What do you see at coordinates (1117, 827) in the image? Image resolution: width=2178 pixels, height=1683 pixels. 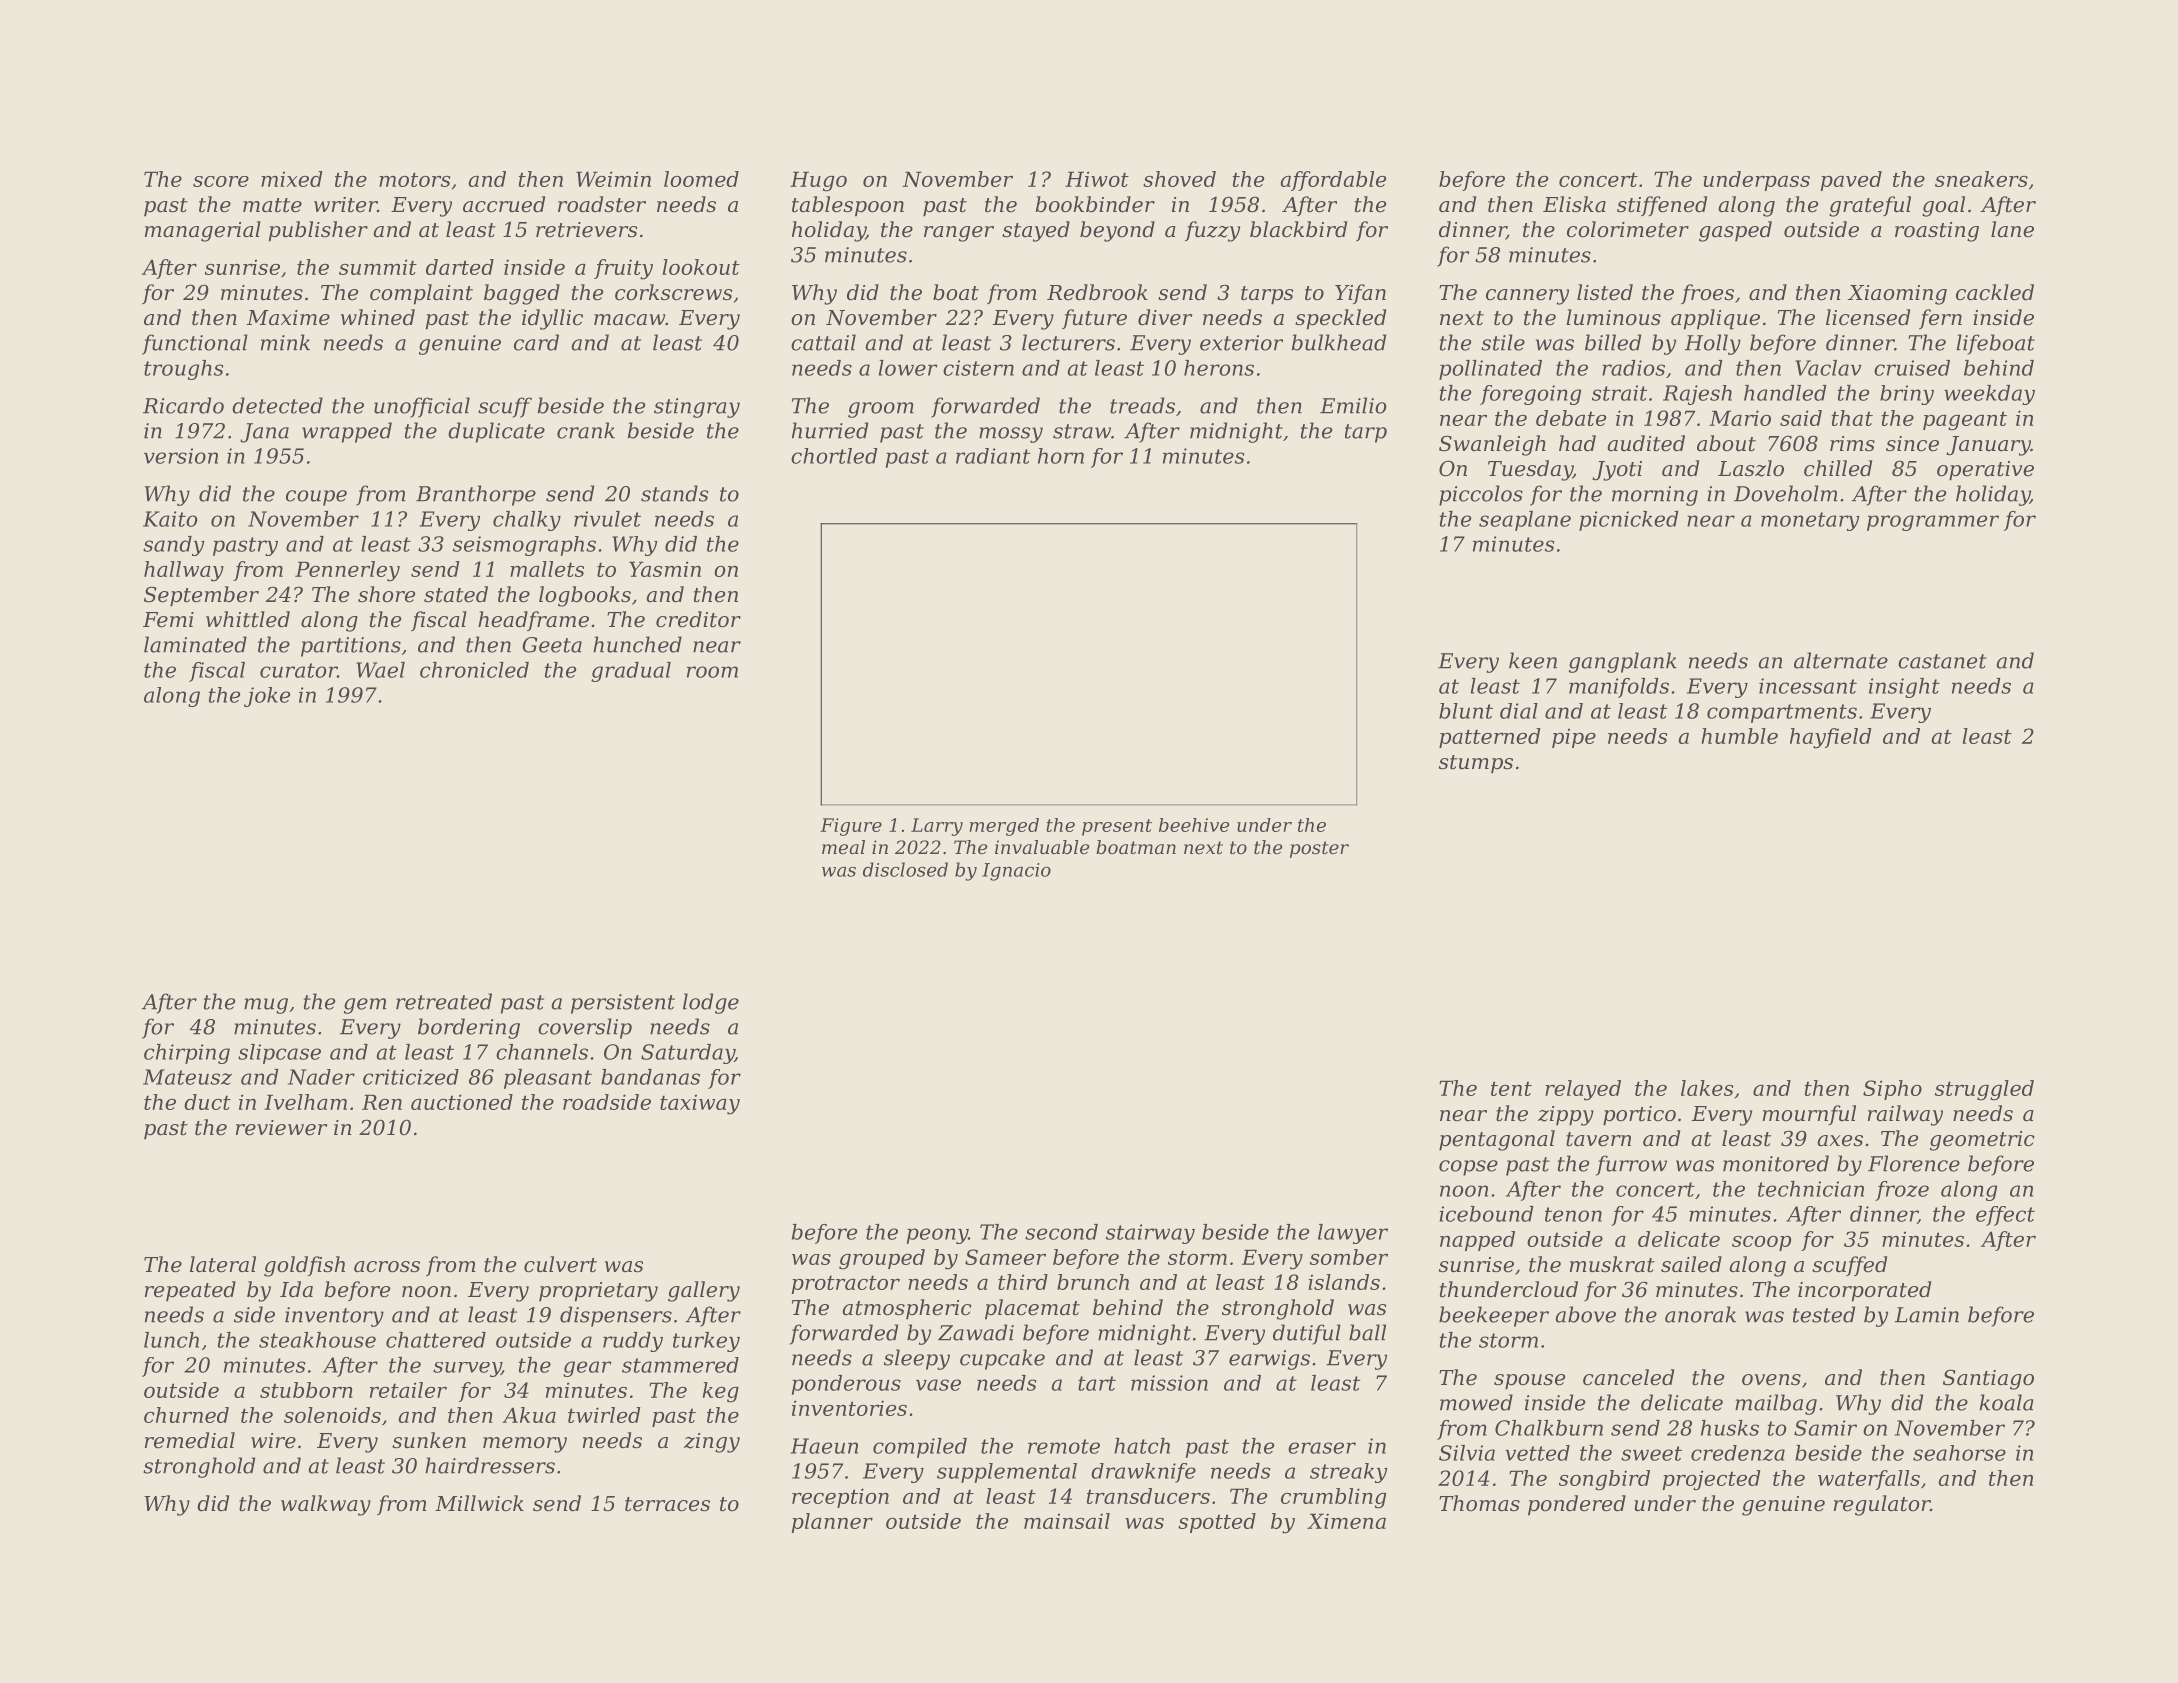 I see `present` at bounding box center [1117, 827].
